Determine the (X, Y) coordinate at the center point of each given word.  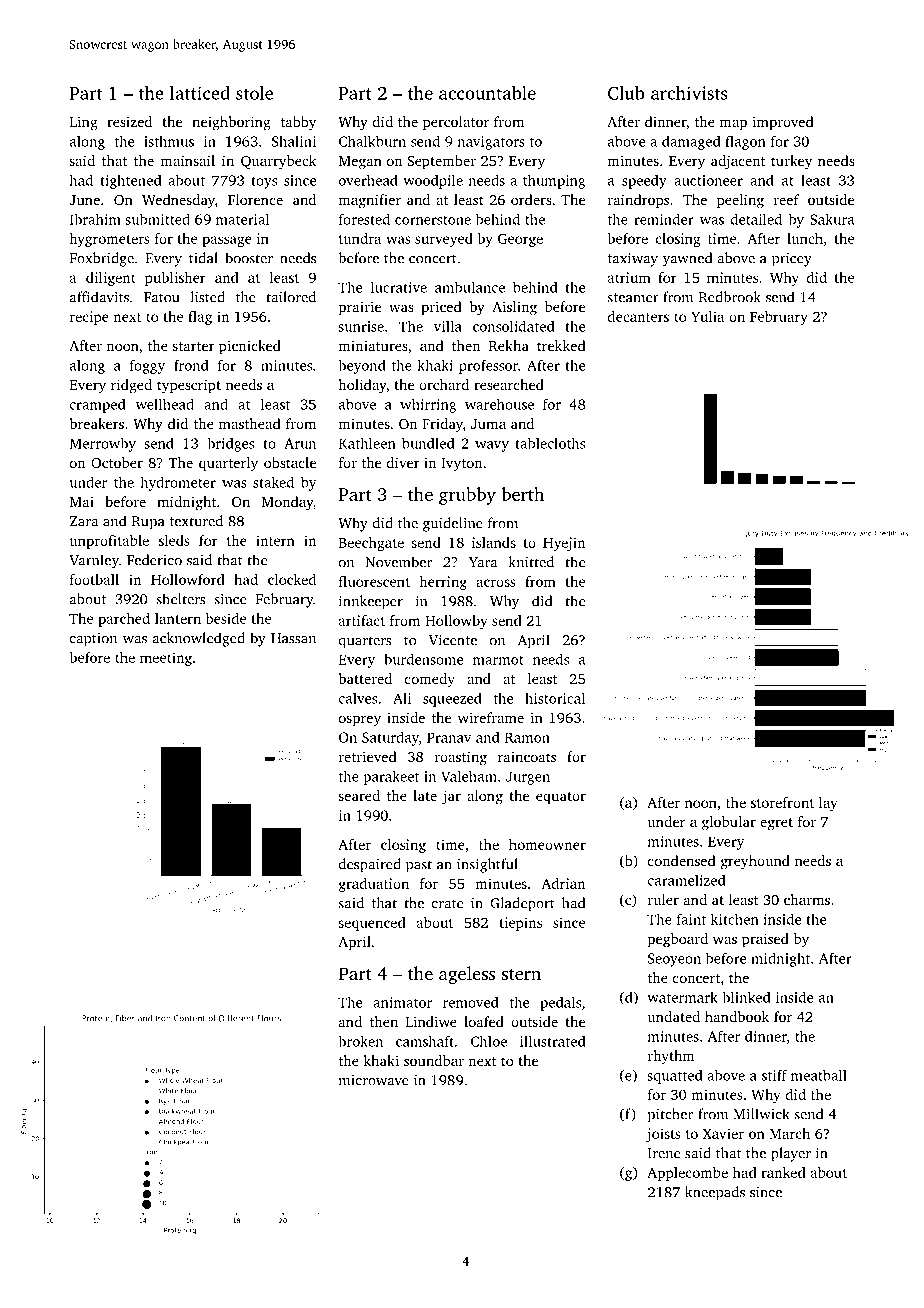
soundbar (434, 1060)
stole (254, 93)
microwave (374, 1080)
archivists (689, 93)
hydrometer (178, 483)
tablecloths (550, 443)
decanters (638, 316)
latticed (200, 93)
